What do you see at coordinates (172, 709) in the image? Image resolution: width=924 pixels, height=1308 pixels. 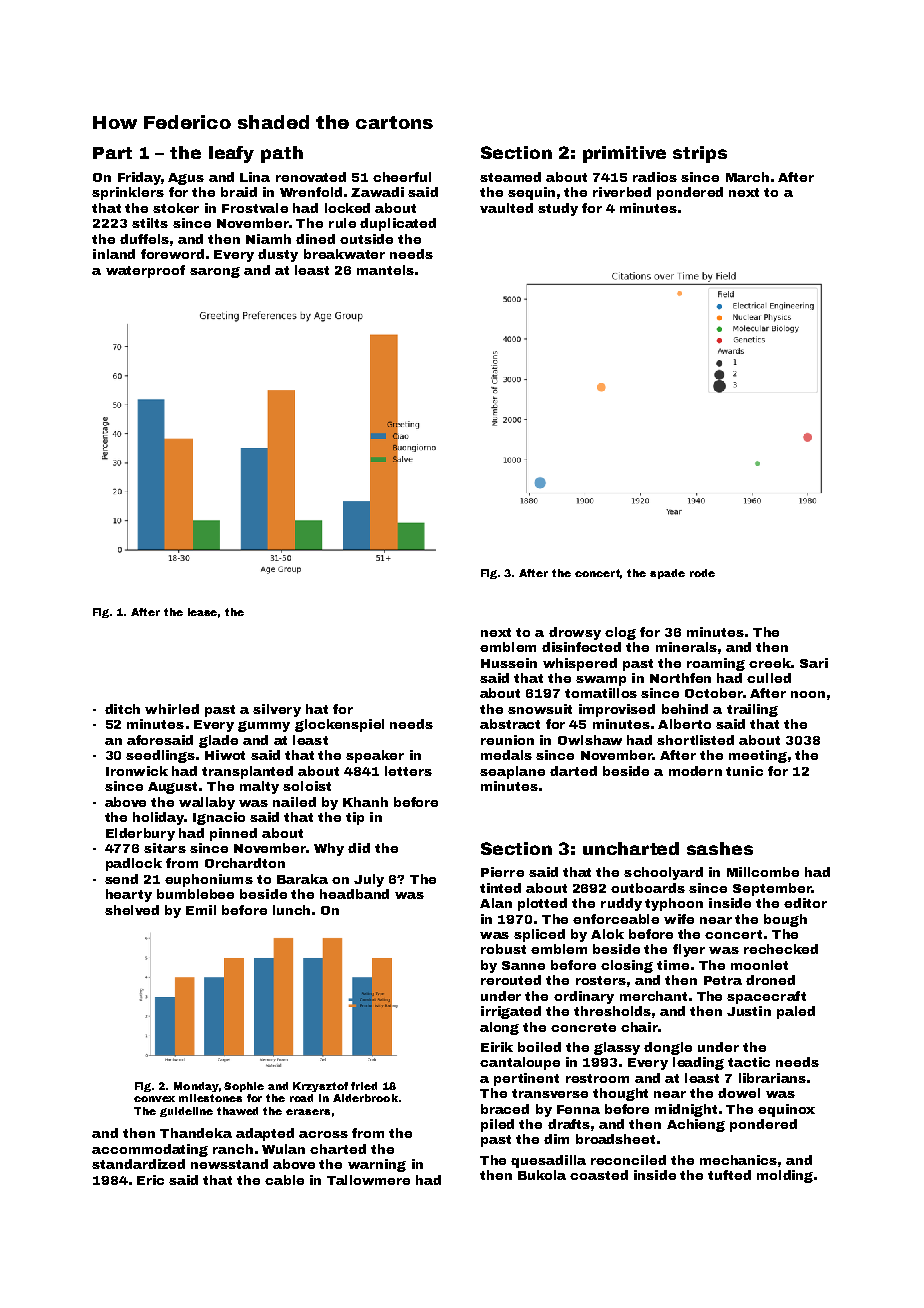 I see `whirled` at bounding box center [172, 709].
